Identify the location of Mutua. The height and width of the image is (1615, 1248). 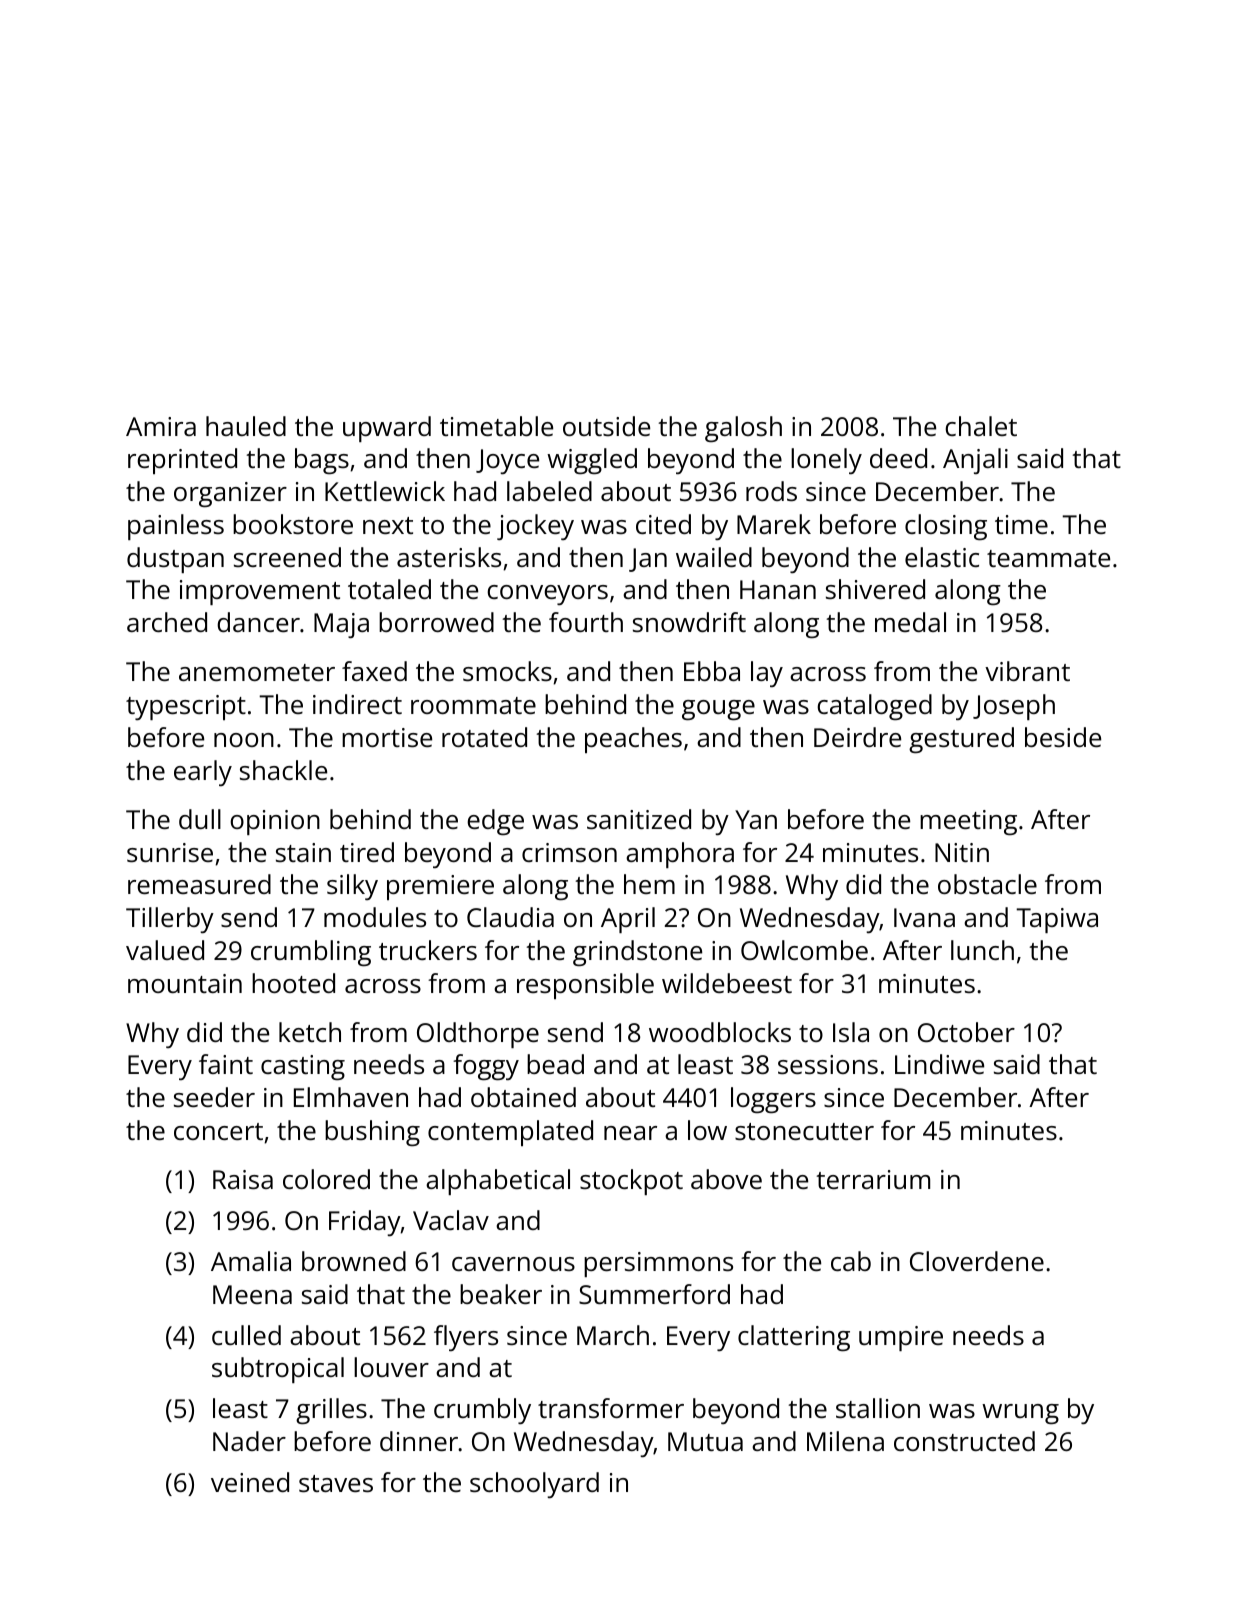
(705, 1441).
